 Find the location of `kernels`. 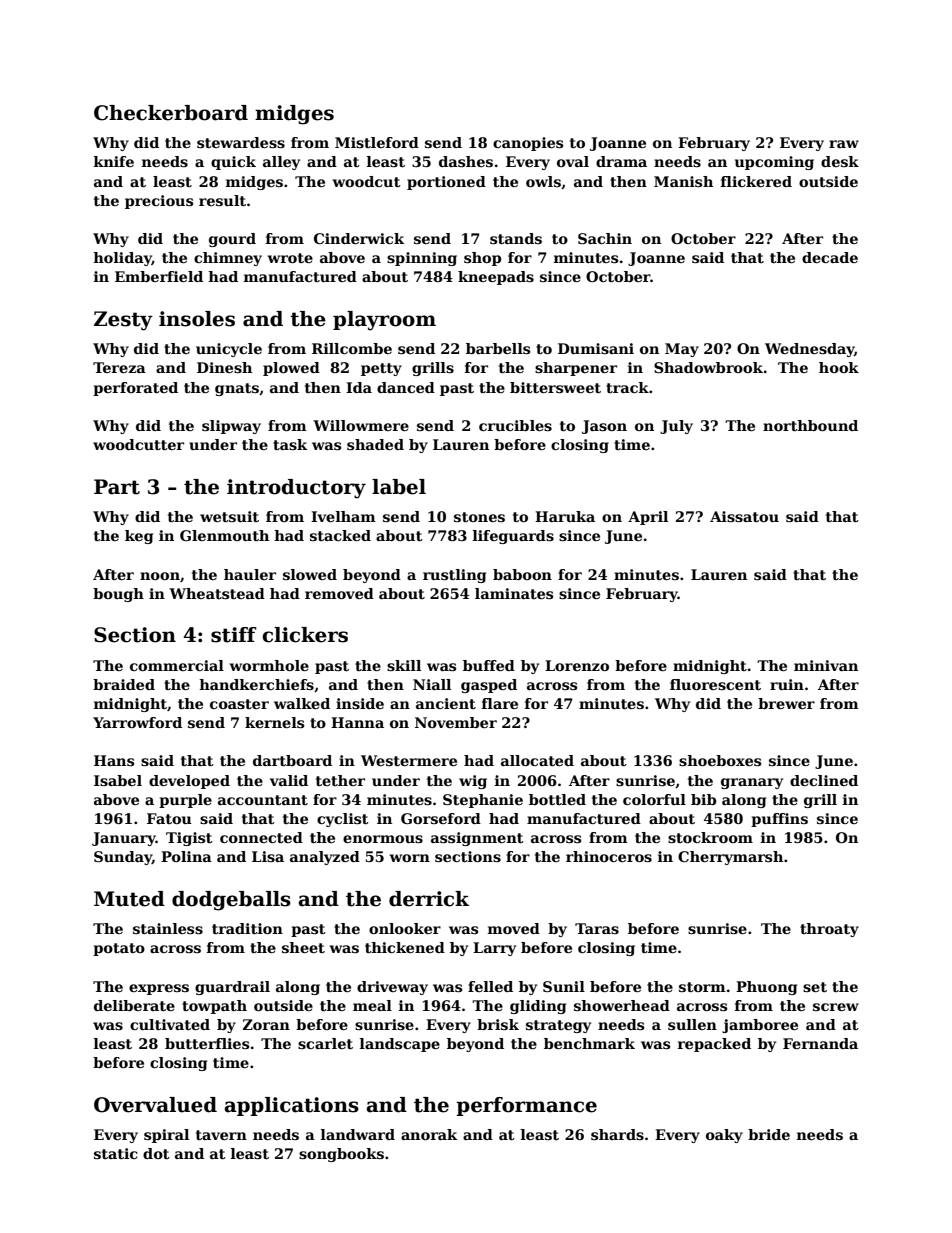

kernels is located at coordinates (274, 722).
